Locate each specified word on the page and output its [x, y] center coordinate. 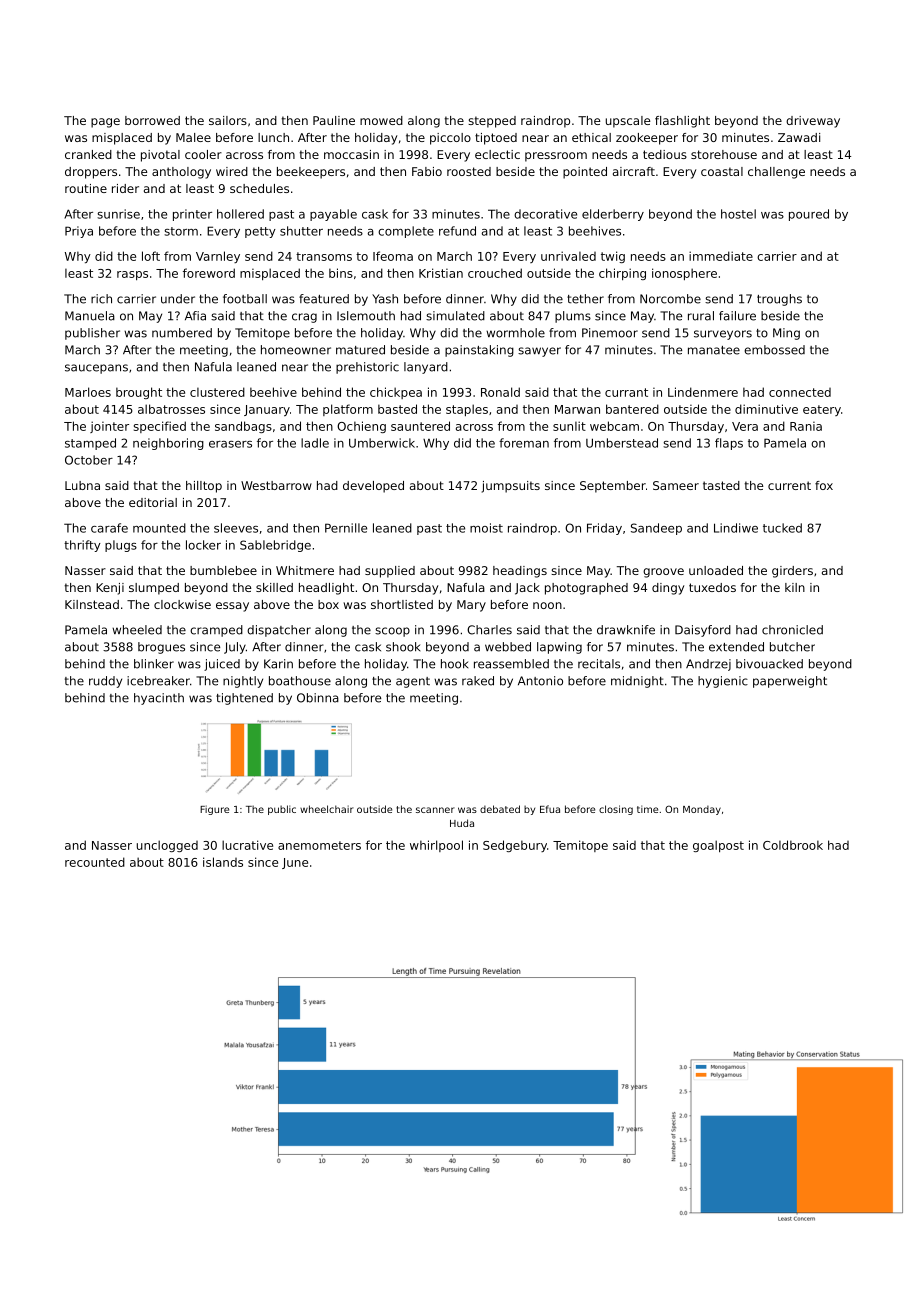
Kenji [110, 589]
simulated [455, 316]
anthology [181, 173]
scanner [435, 810]
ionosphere [684, 274]
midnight [637, 682]
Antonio [540, 681]
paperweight [790, 682]
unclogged [167, 846]
